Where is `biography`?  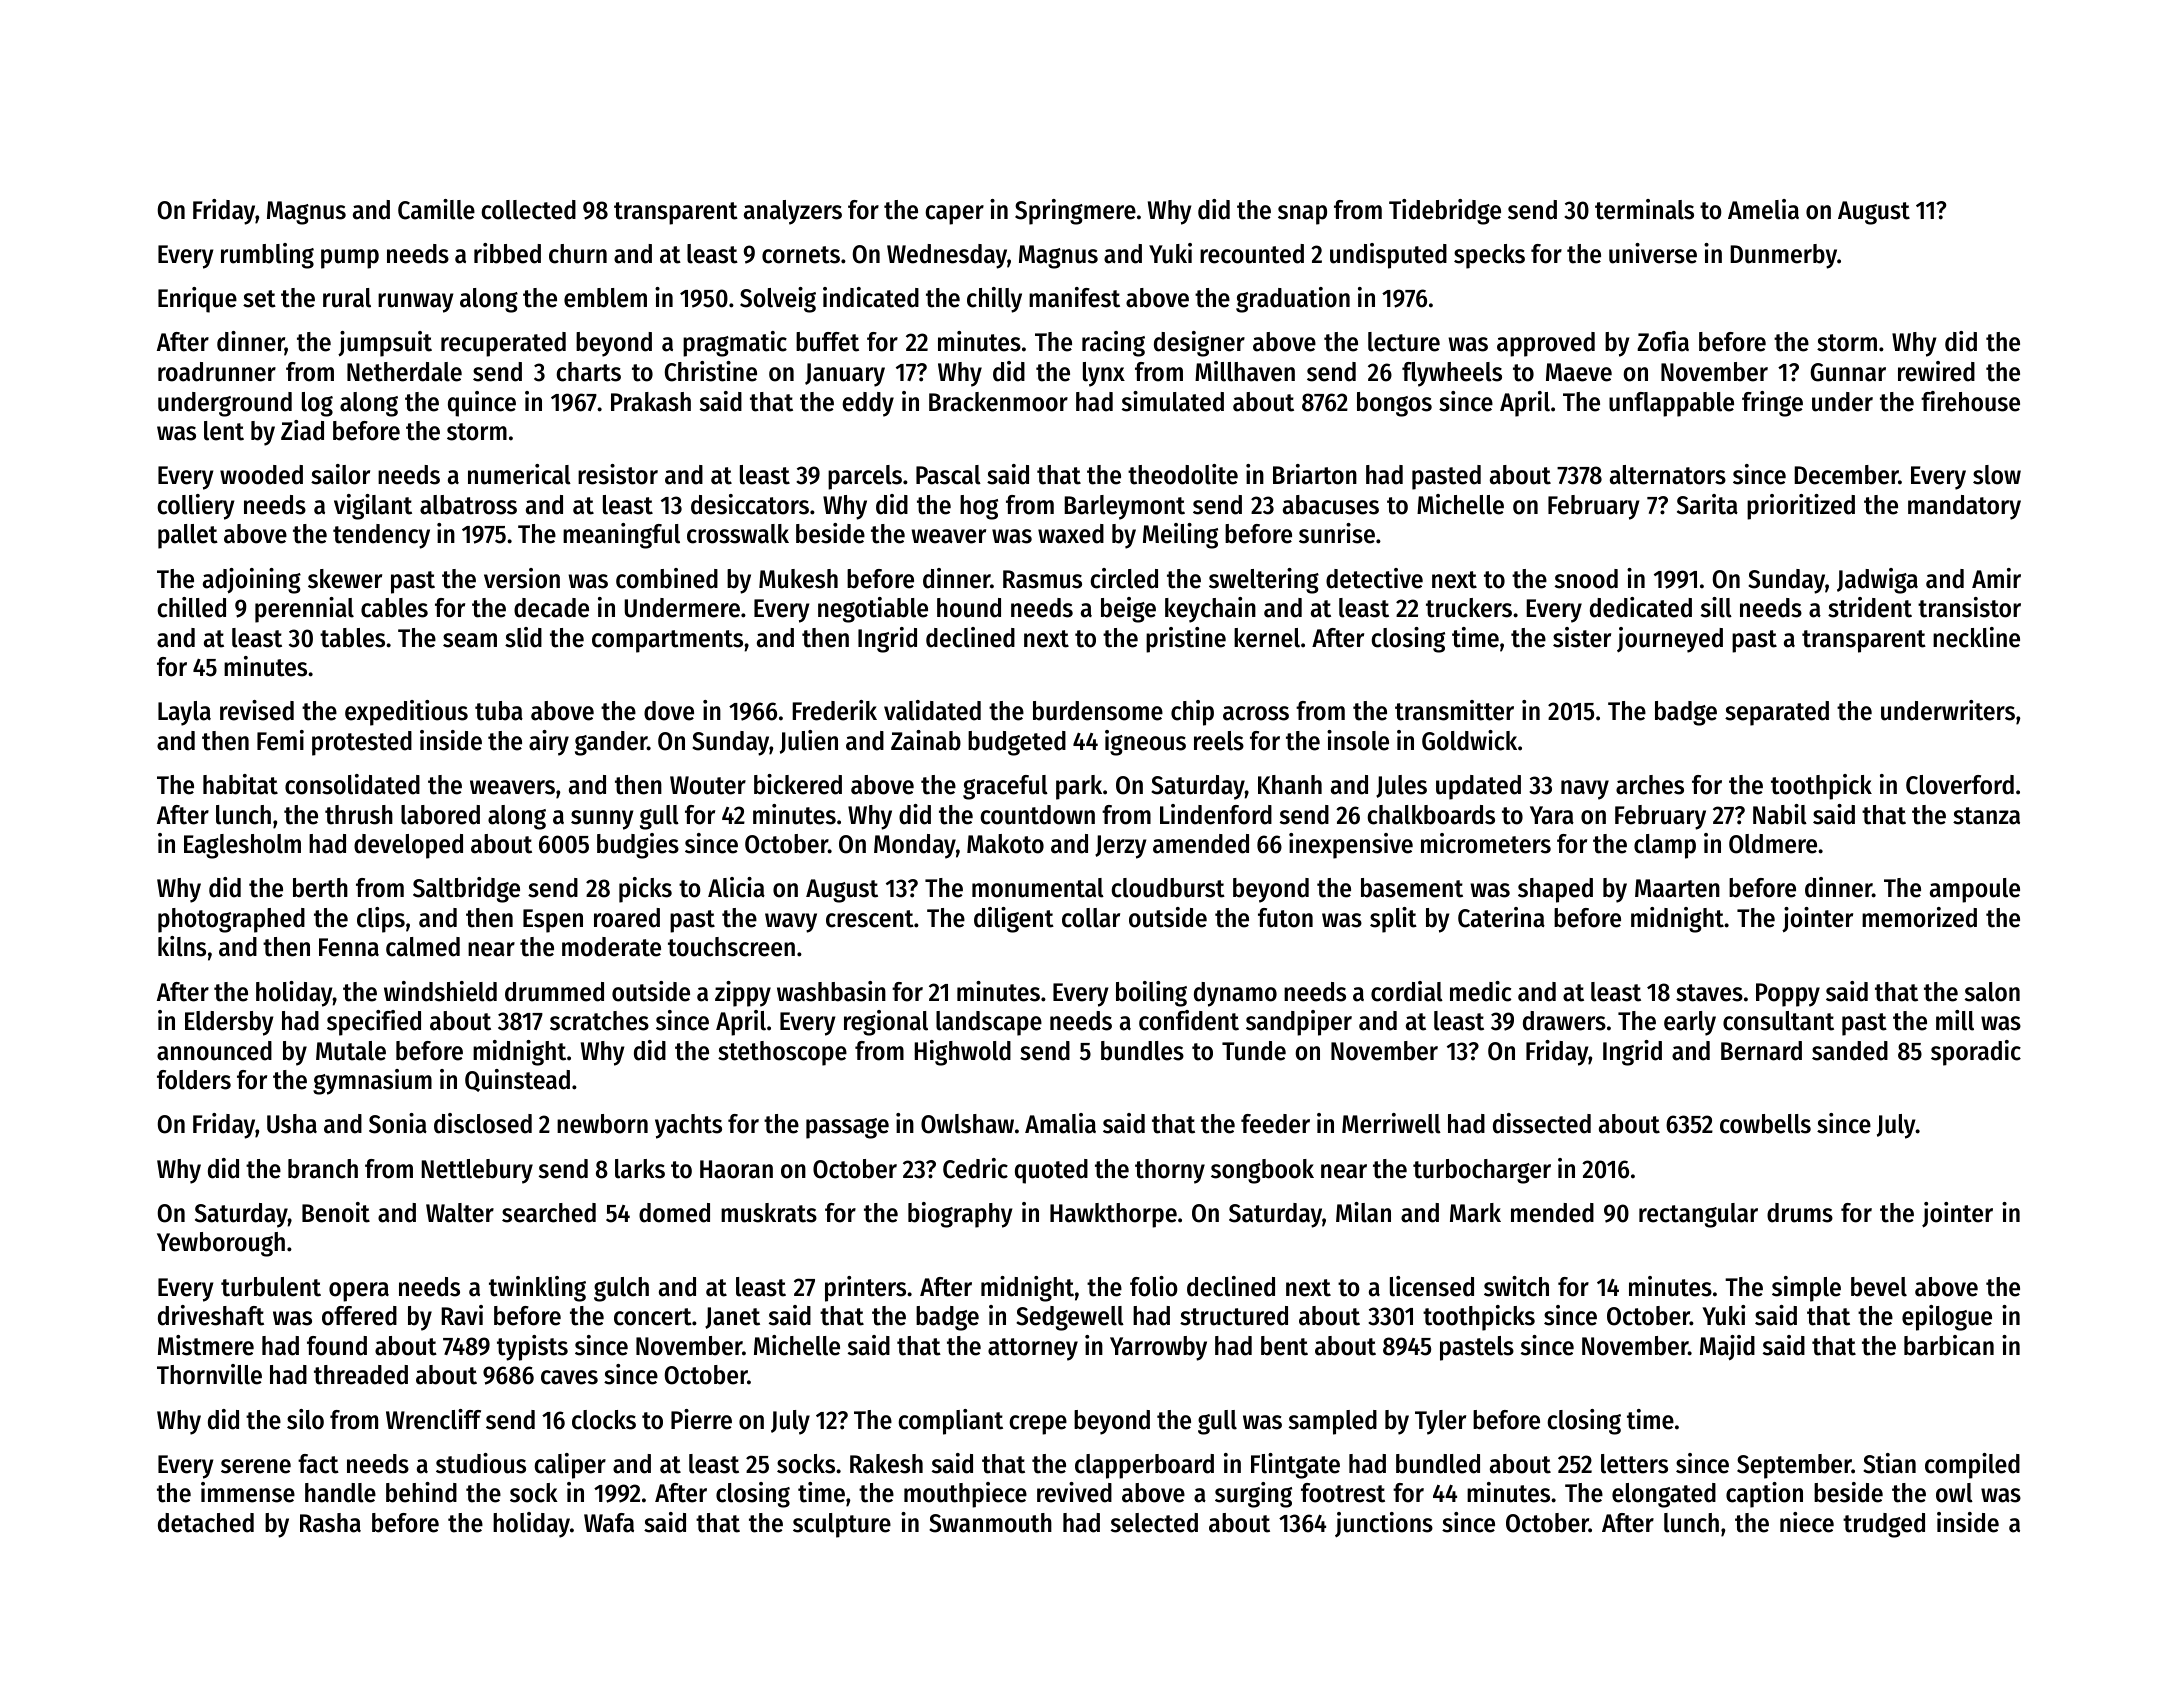 biography is located at coordinates (960, 1215).
